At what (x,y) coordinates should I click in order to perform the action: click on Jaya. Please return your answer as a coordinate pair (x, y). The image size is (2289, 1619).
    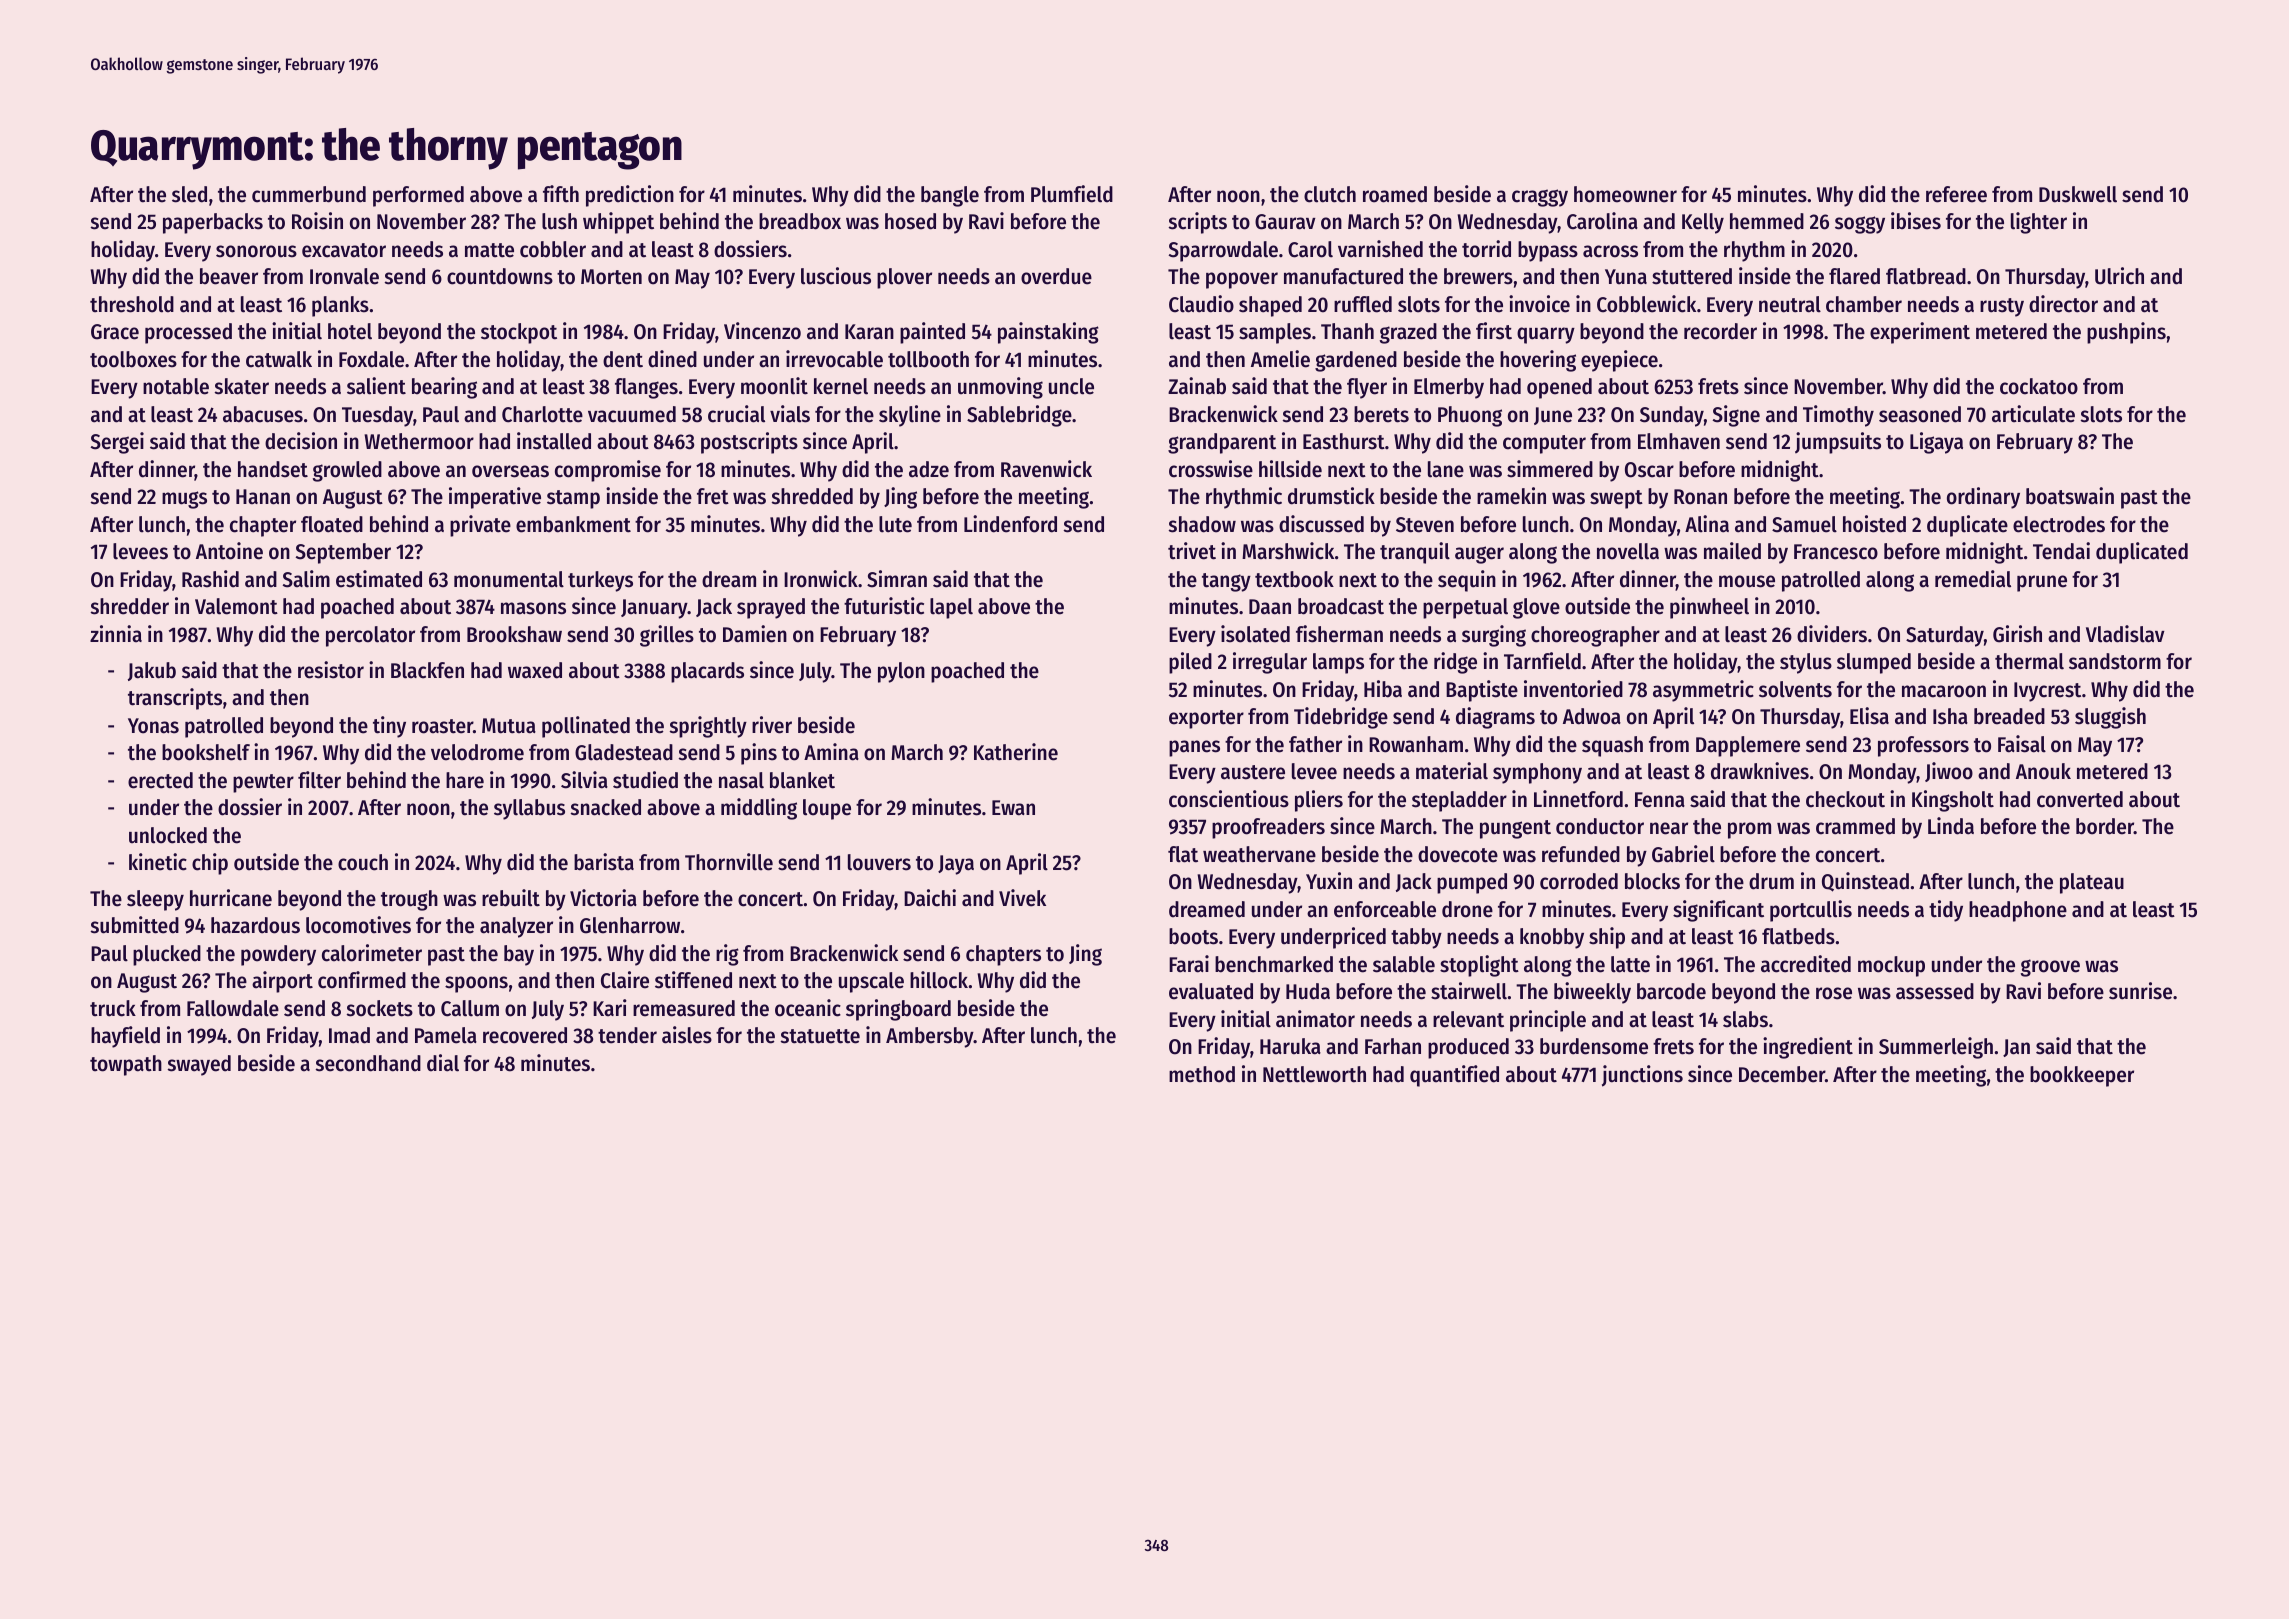
    Looking at the image, I should click on (956, 865).
